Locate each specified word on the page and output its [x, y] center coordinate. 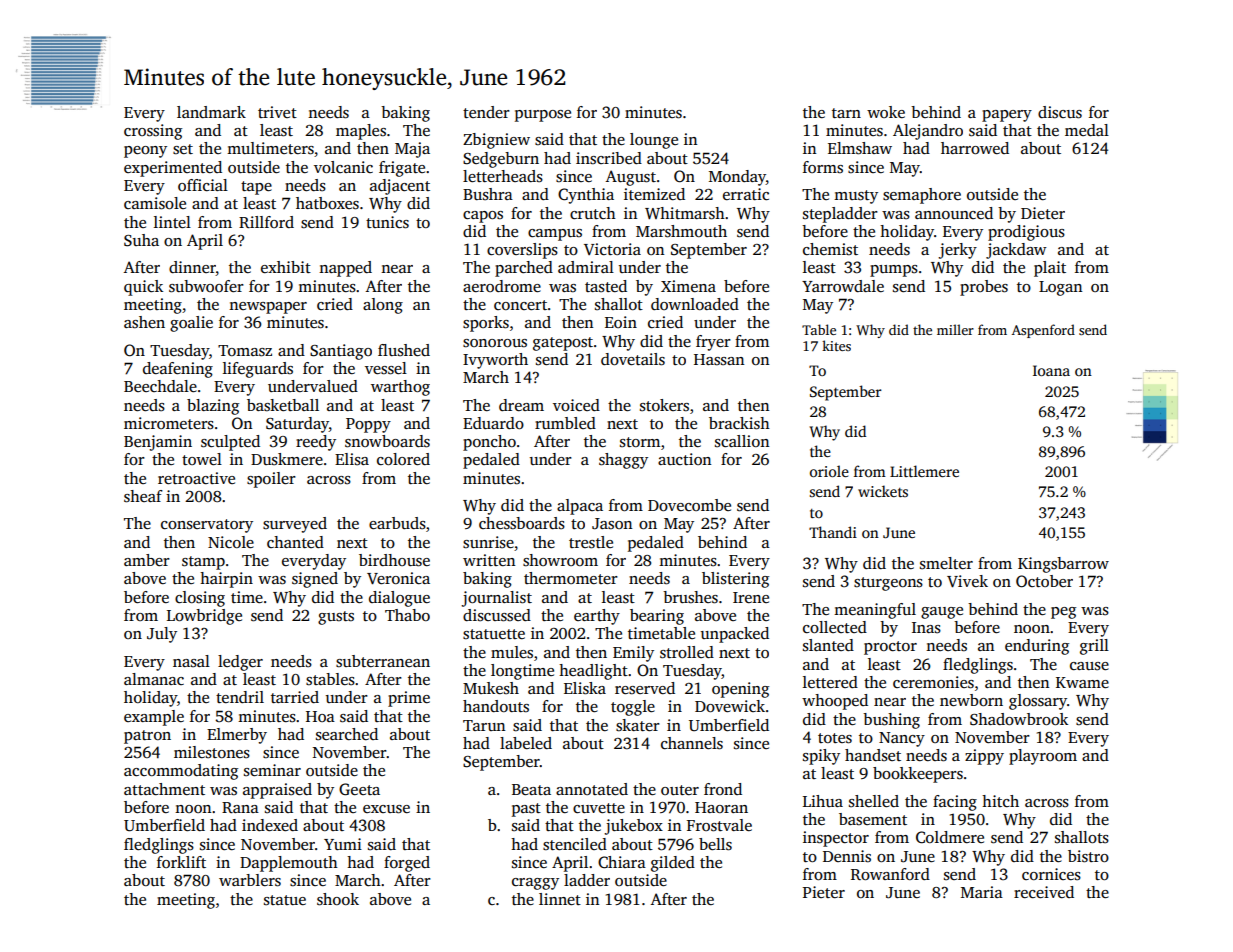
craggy [535, 884]
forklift [181, 862]
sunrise [488, 542]
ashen [144, 322]
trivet [277, 112]
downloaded [695, 304]
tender [486, 112]
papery [1007, 116]
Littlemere [924, 471]
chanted [295, 542]
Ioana [1051, 370]
